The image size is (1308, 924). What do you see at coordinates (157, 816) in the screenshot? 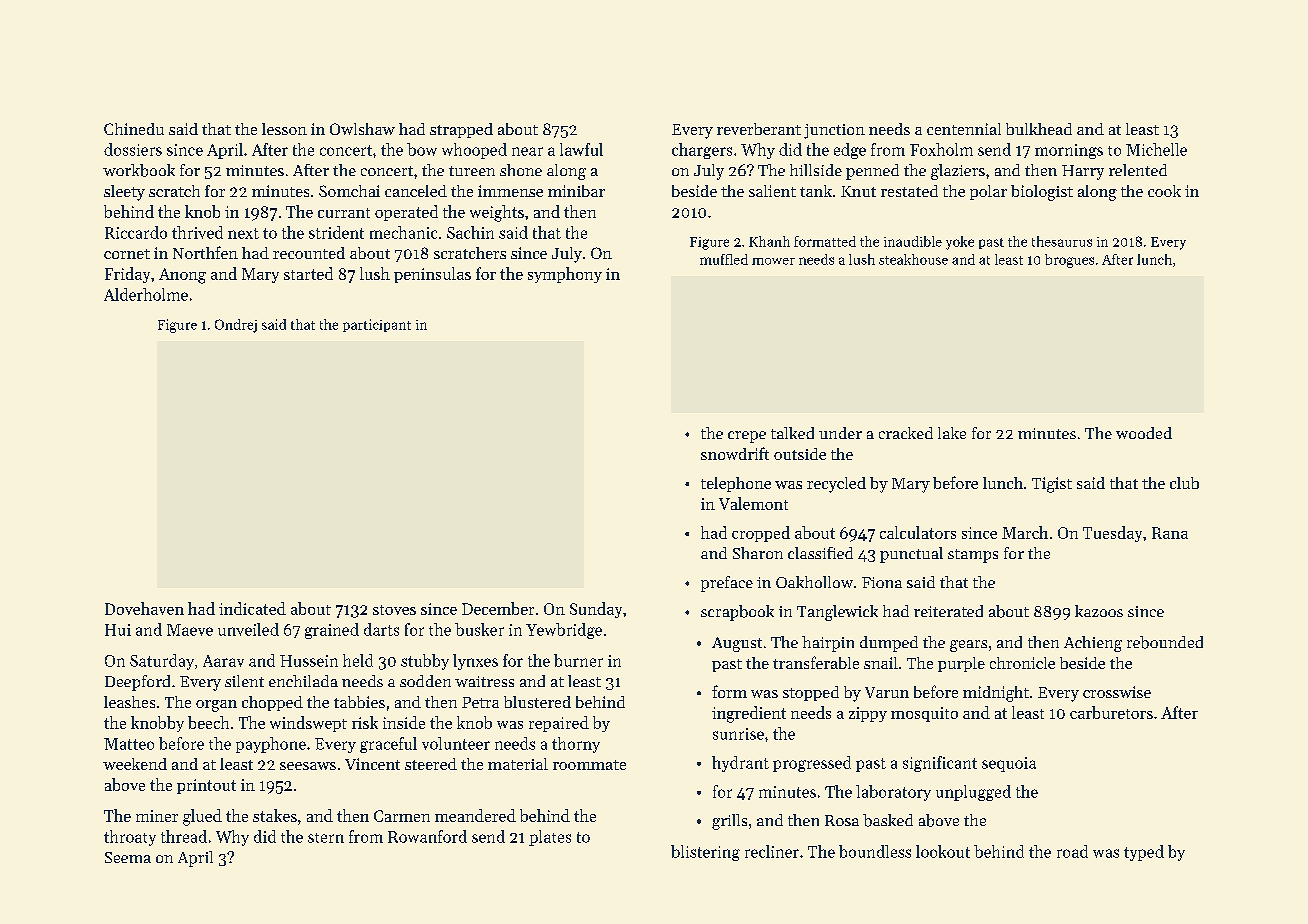
I see `miner` at bounding box center [157, 816].
